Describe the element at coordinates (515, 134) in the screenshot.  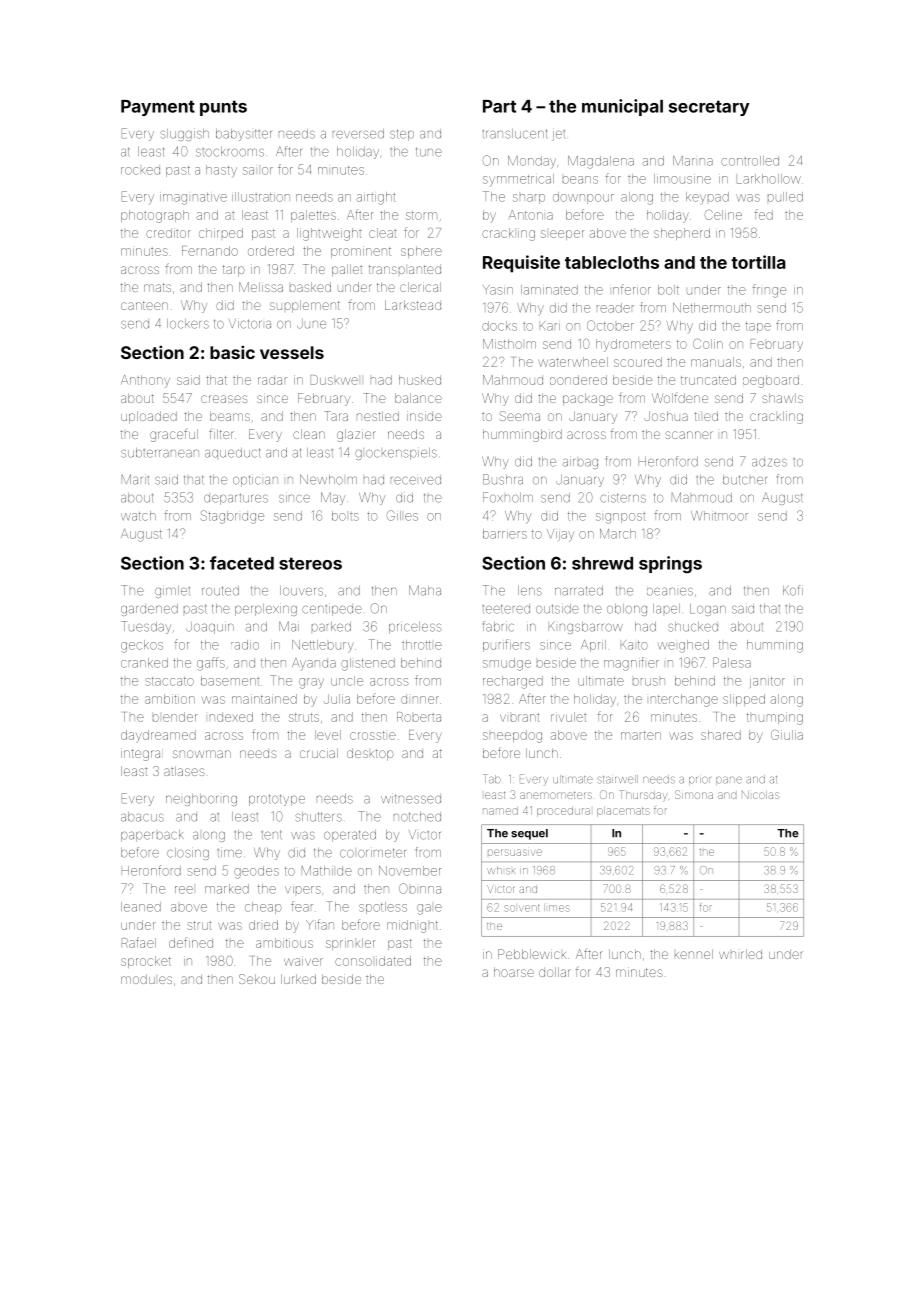
I see `translucent` at that location.
